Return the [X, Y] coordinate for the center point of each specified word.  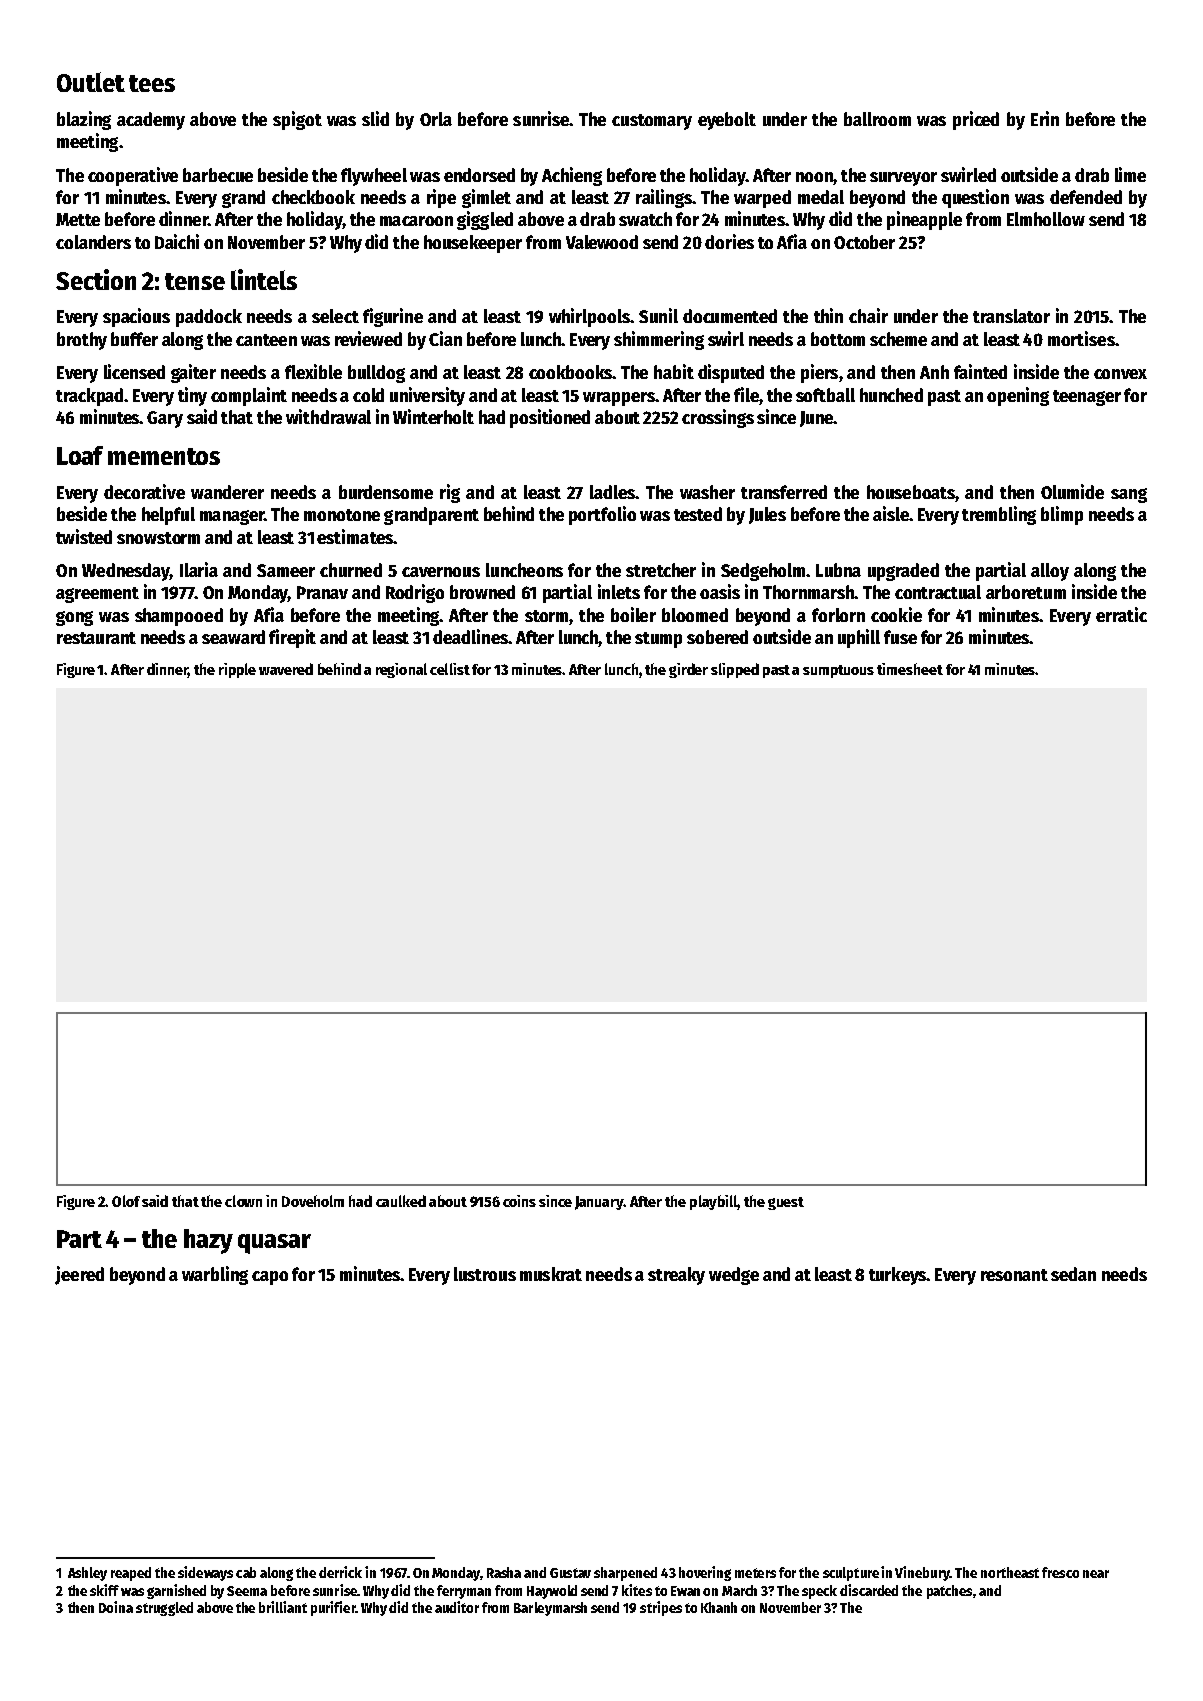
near [1096, 1574]
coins [519, 1201]
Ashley [87, 1574]
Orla [436, 119]
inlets [619, 591]
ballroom [877, 119]
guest [786, 1203]
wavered [286, 669]
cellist [450, 669]
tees [152, 83]
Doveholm [313, 1201]
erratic [1121, 614]
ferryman [464, 1592]
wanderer [227, 492]
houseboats [911, 492]
